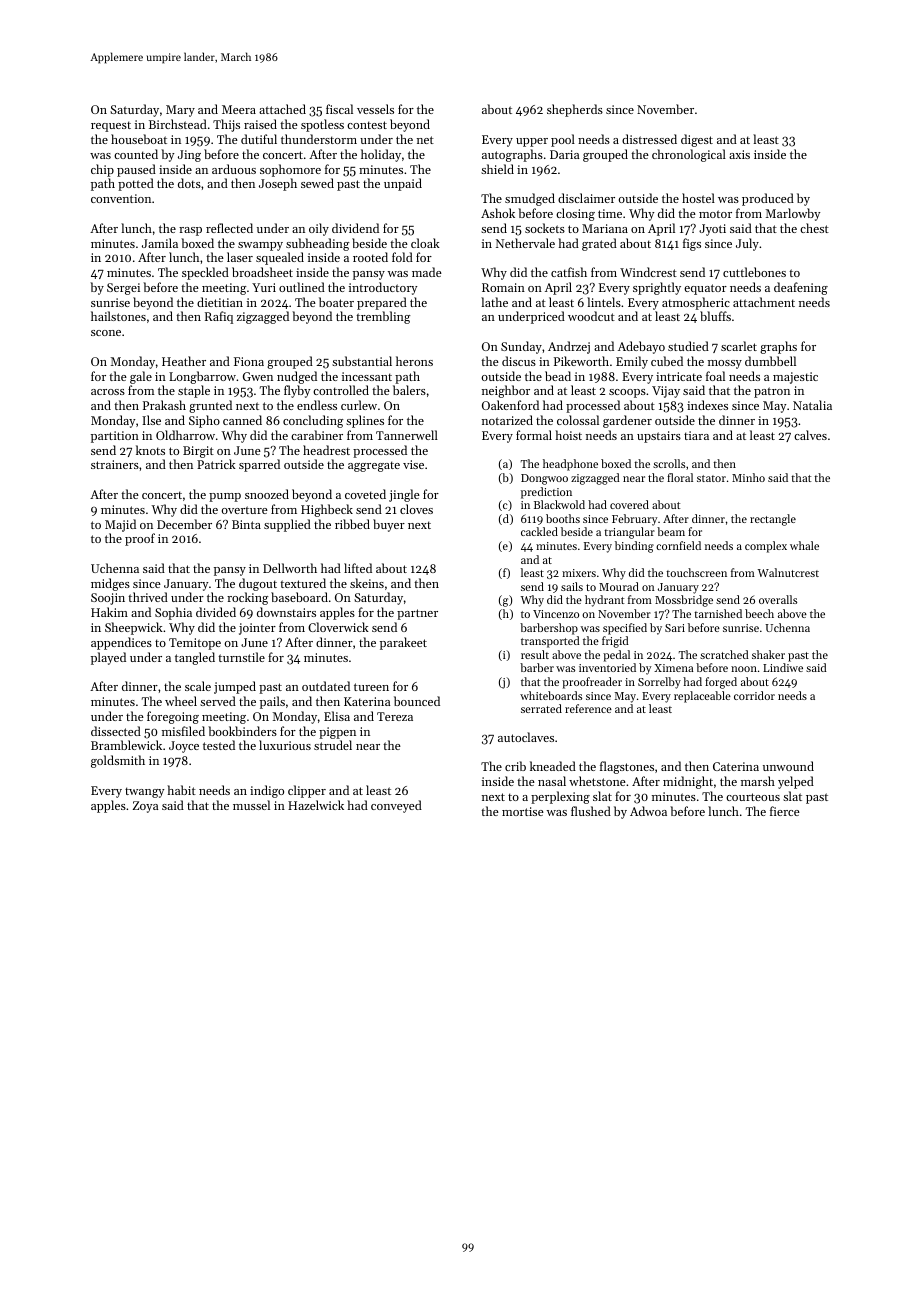 Image resolution: width=924 pixels, height=1308 pixels. What do you see at coordinates (497, 169) in the screenshot?
I see `shield` at bounding box center [497, 169].
